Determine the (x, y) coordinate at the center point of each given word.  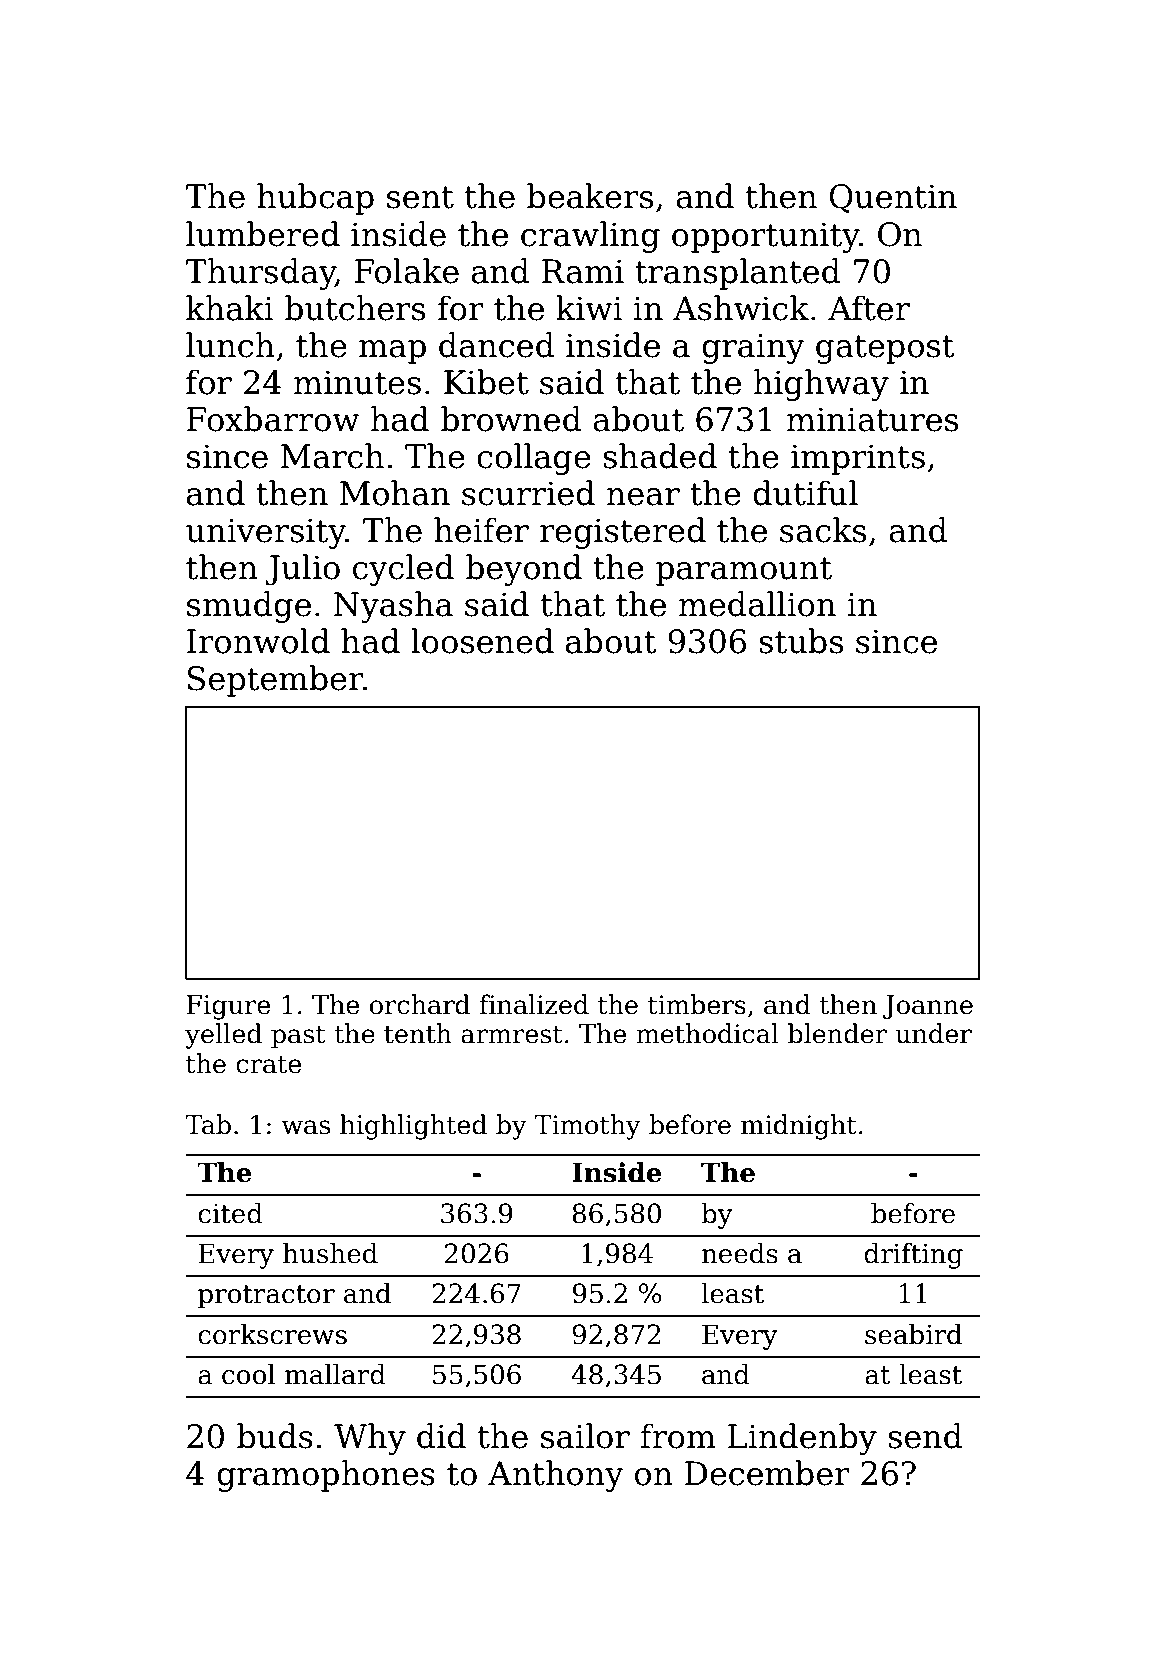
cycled (403, 570)
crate (268, 1065)
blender (837, 1033)
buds (275, 1436)
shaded (660, 456)
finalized (534, 1004)
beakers (590, 196)
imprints (858, 459)
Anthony (556, 1476)
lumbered (263, 234)
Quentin (893, 198)
